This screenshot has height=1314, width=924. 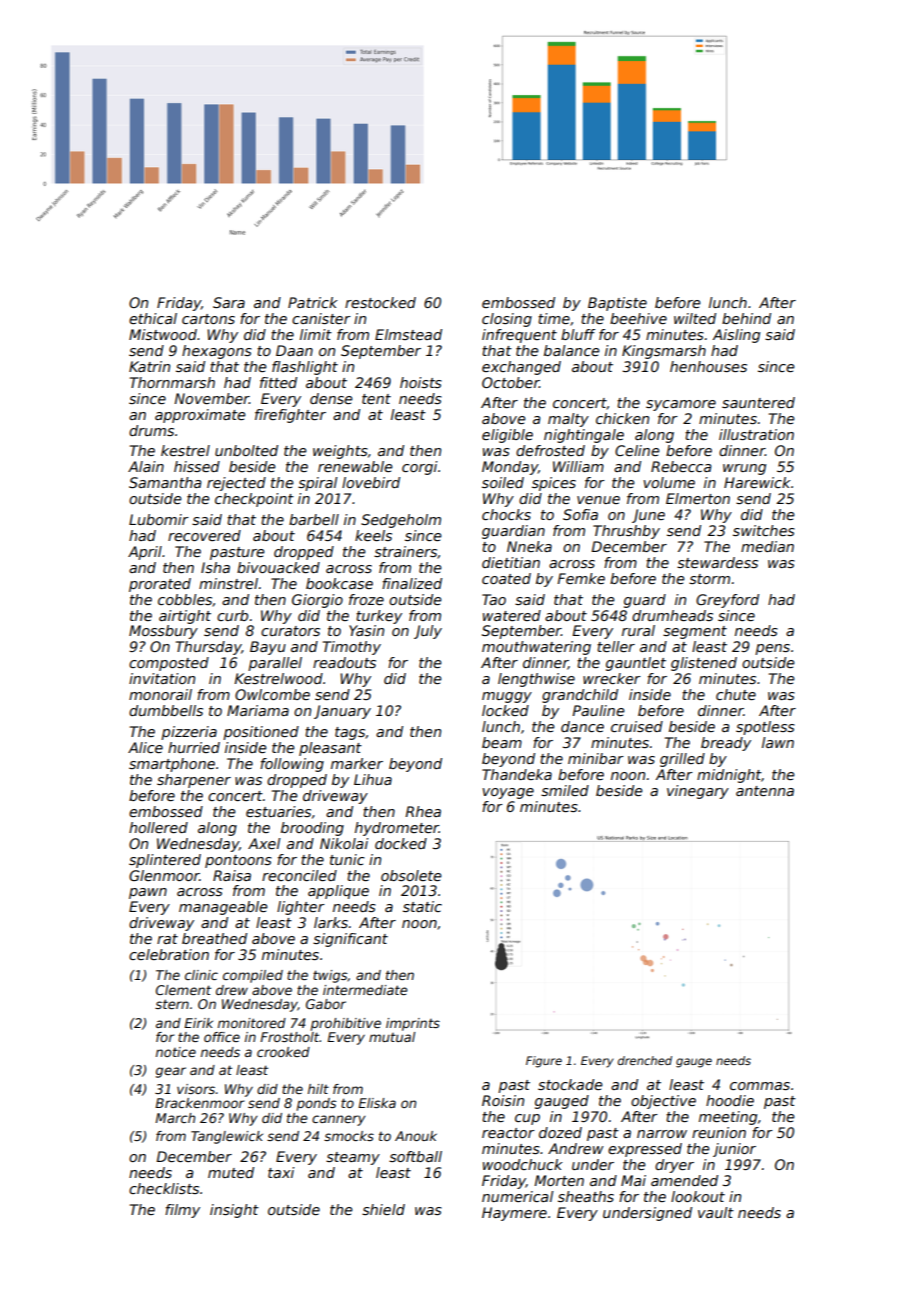 I want to click on behind, so click(x=746, y=318).
